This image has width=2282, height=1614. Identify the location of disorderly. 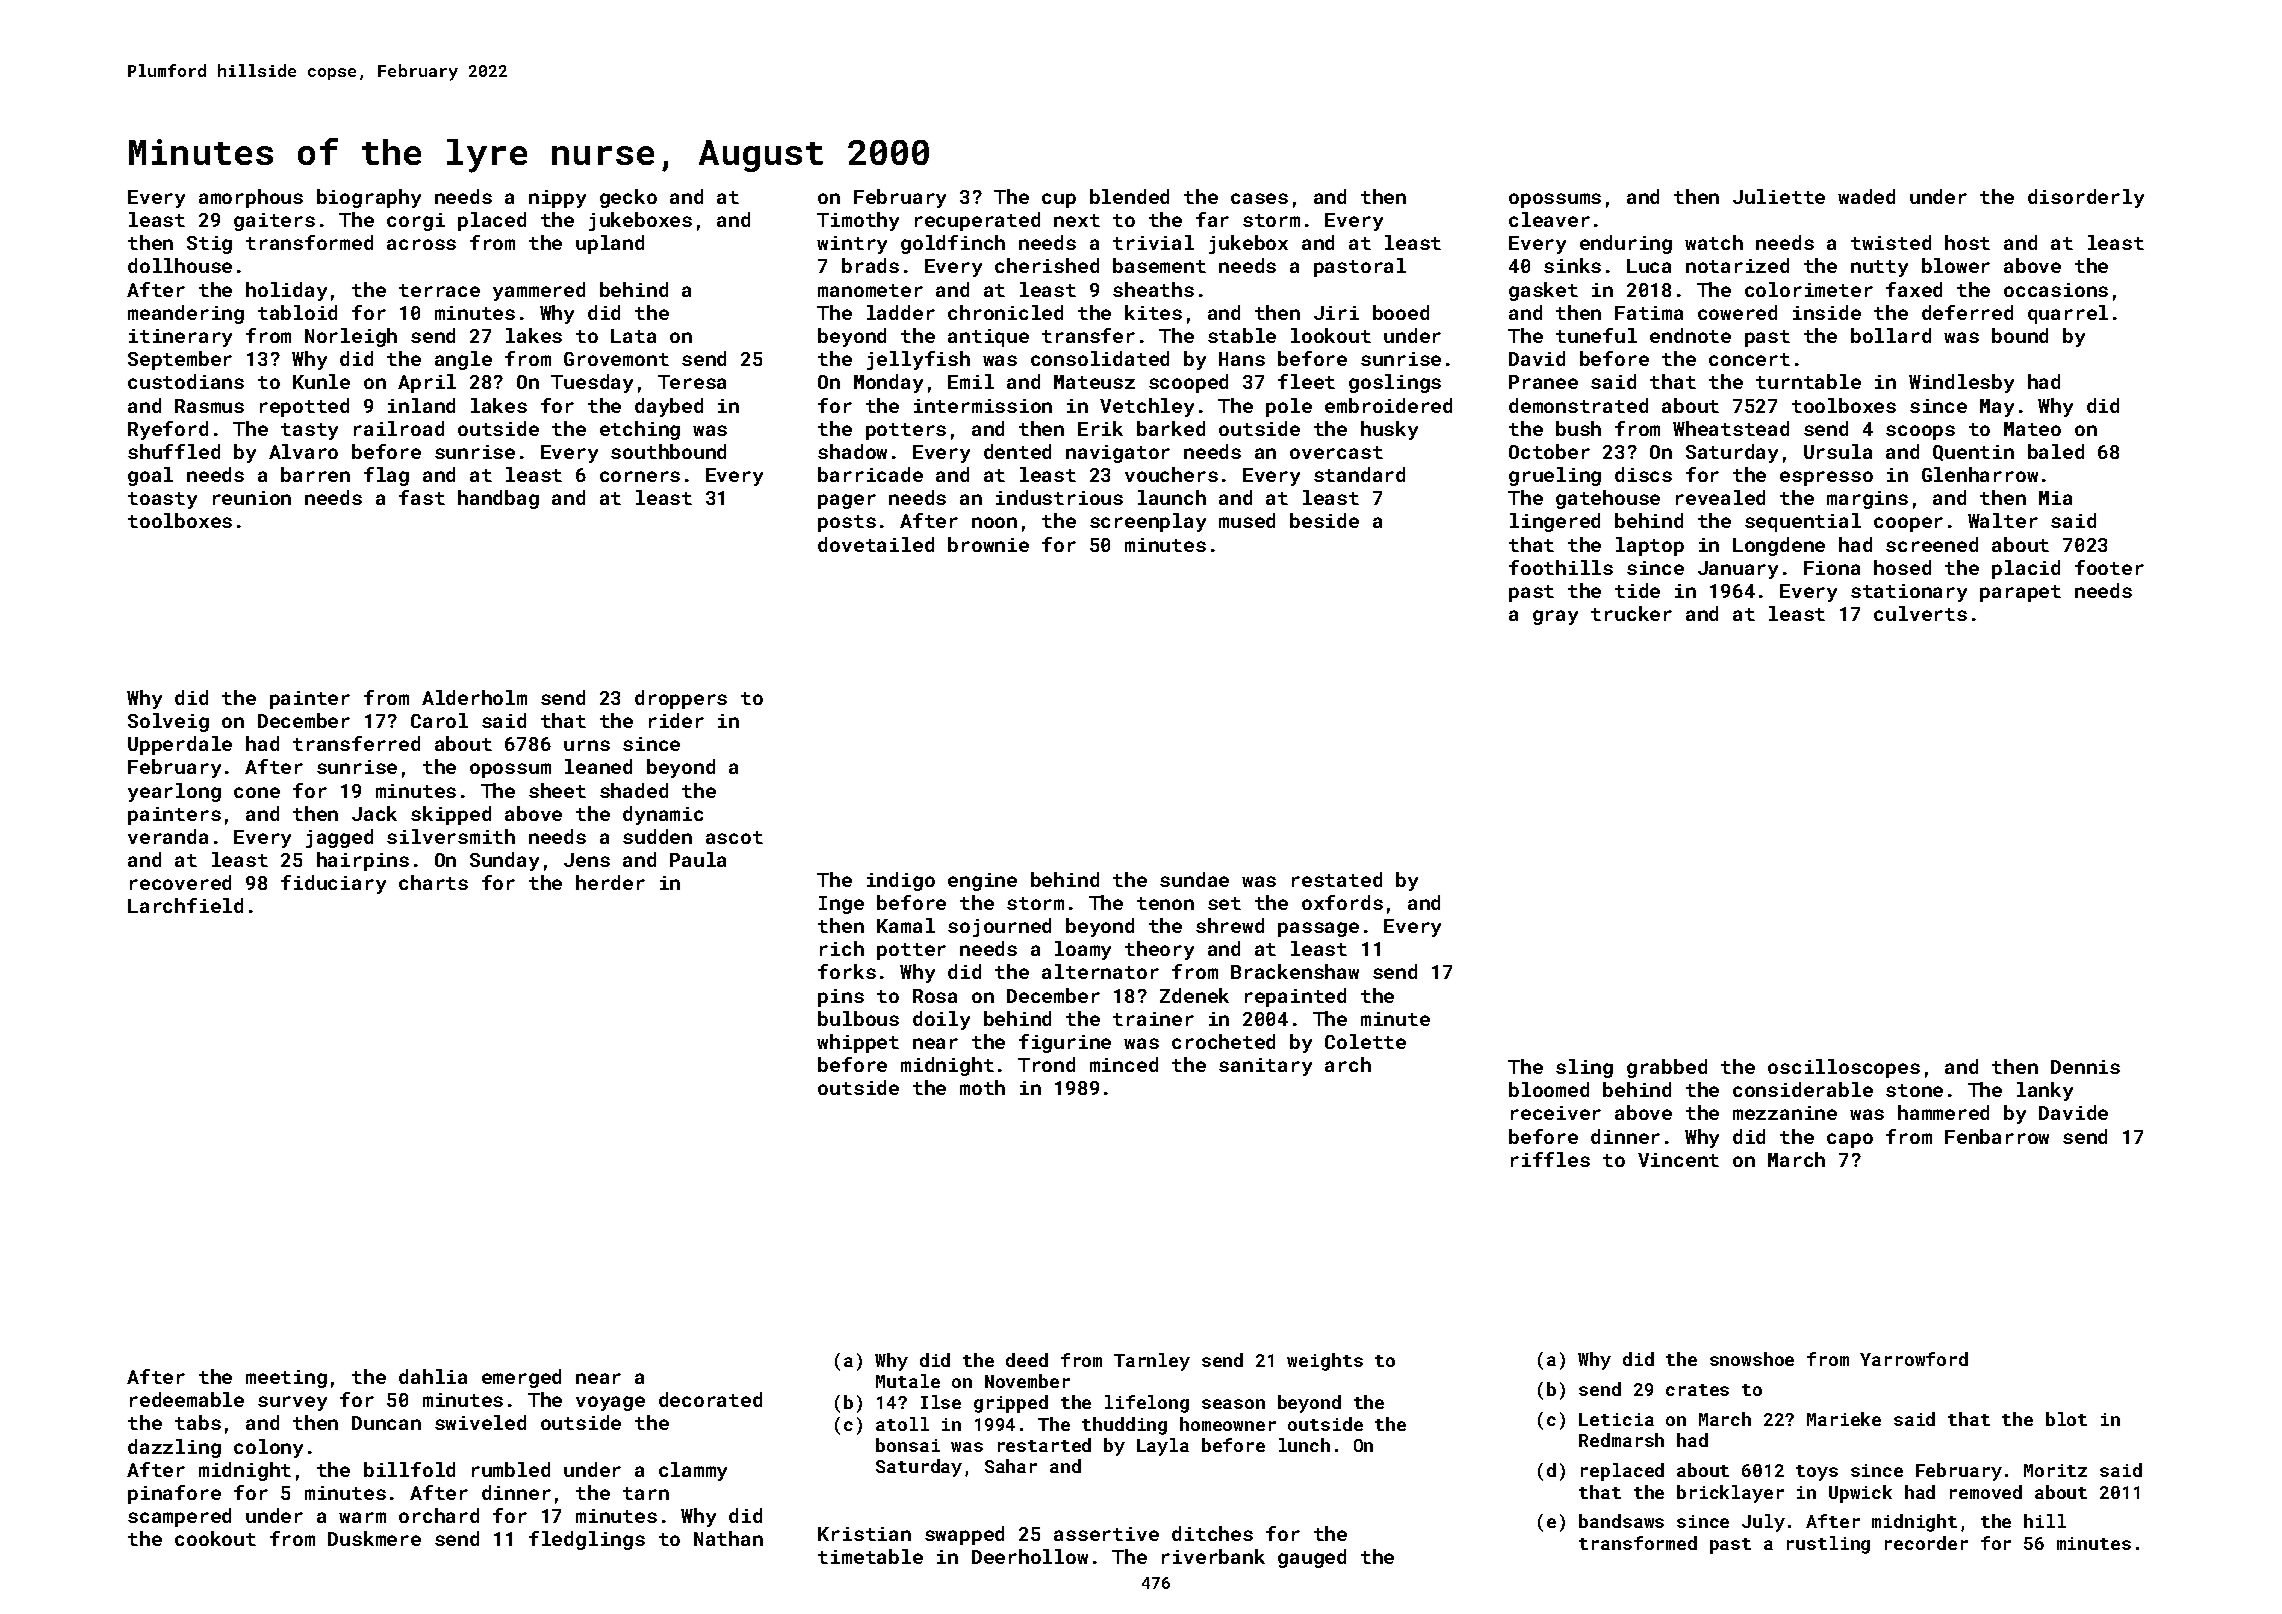
(2086, 198).
